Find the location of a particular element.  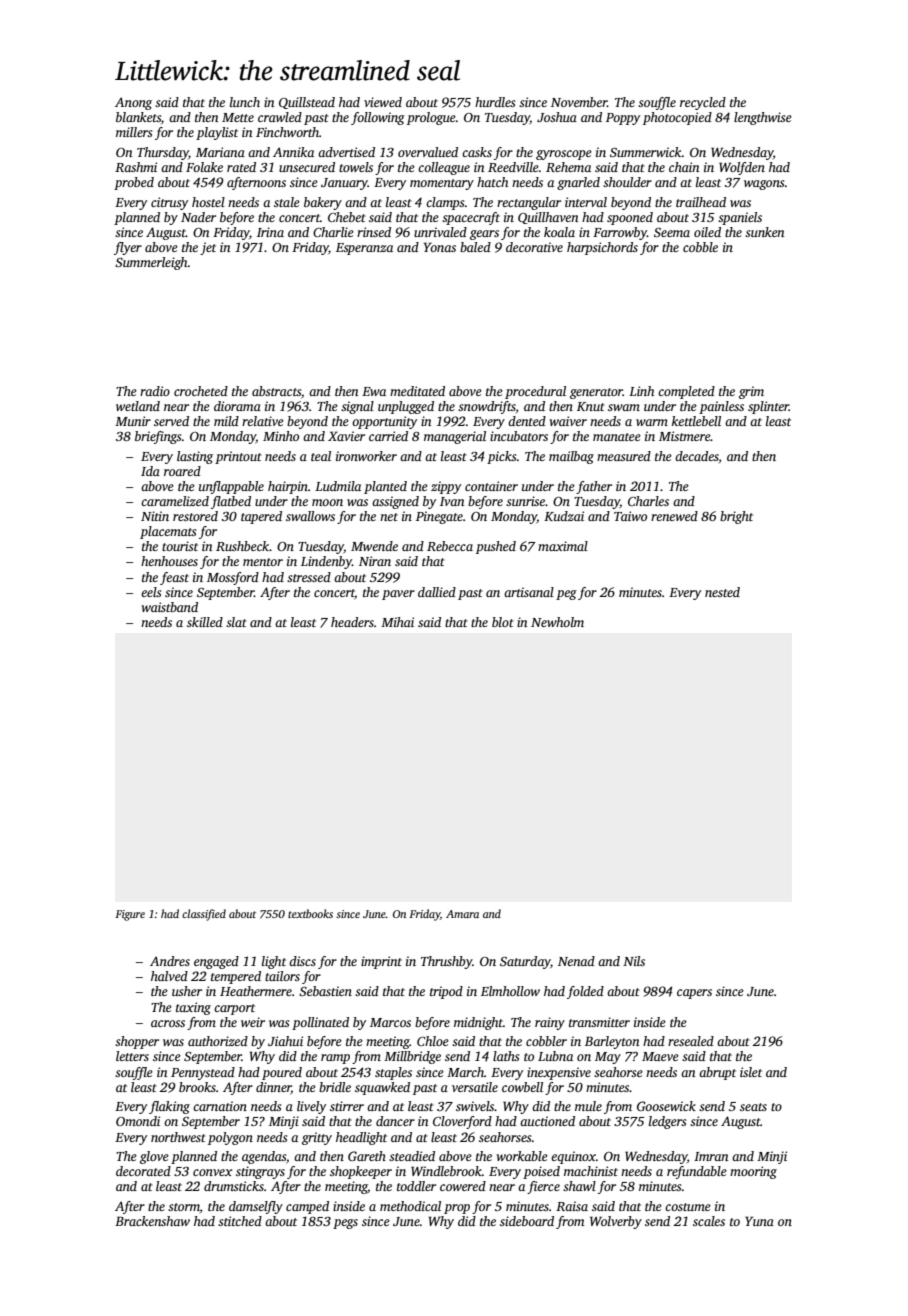

nested is located at coordinates (722, 592).
